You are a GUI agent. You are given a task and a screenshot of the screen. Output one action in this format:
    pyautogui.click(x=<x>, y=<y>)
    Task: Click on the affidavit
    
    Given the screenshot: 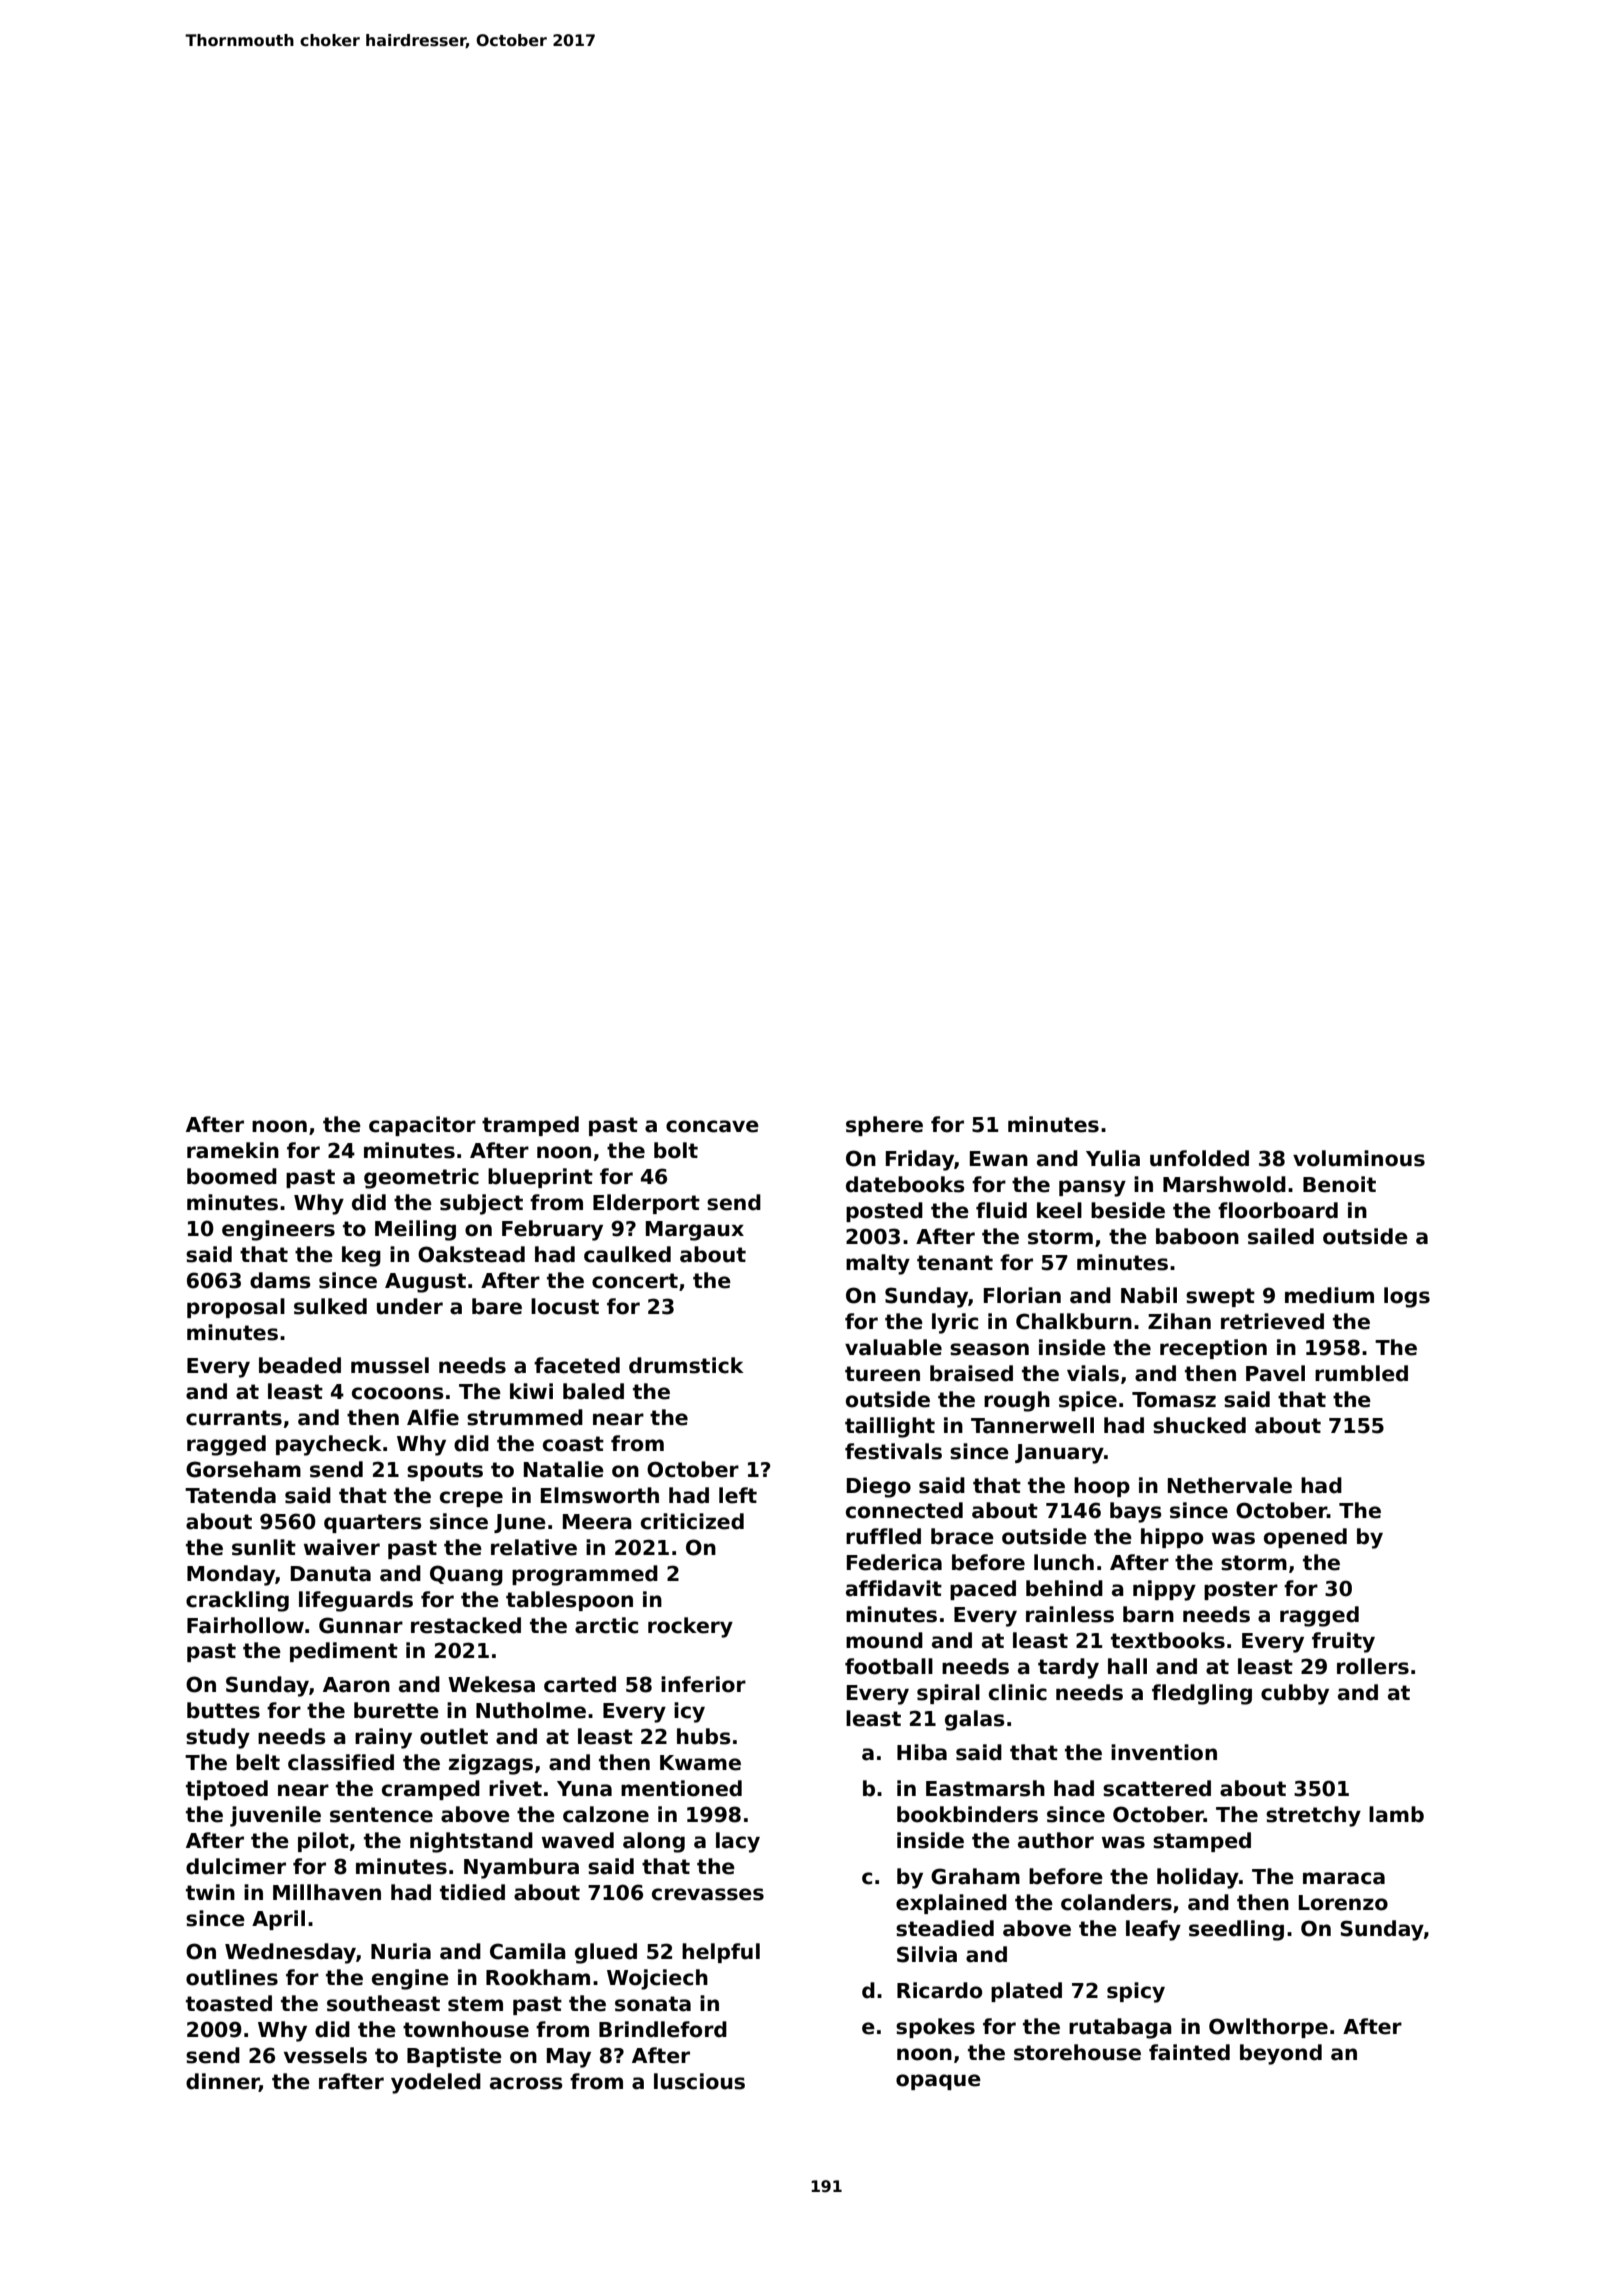 What is the action you would take?
    pyautogui.click(x=894, y=1588)
